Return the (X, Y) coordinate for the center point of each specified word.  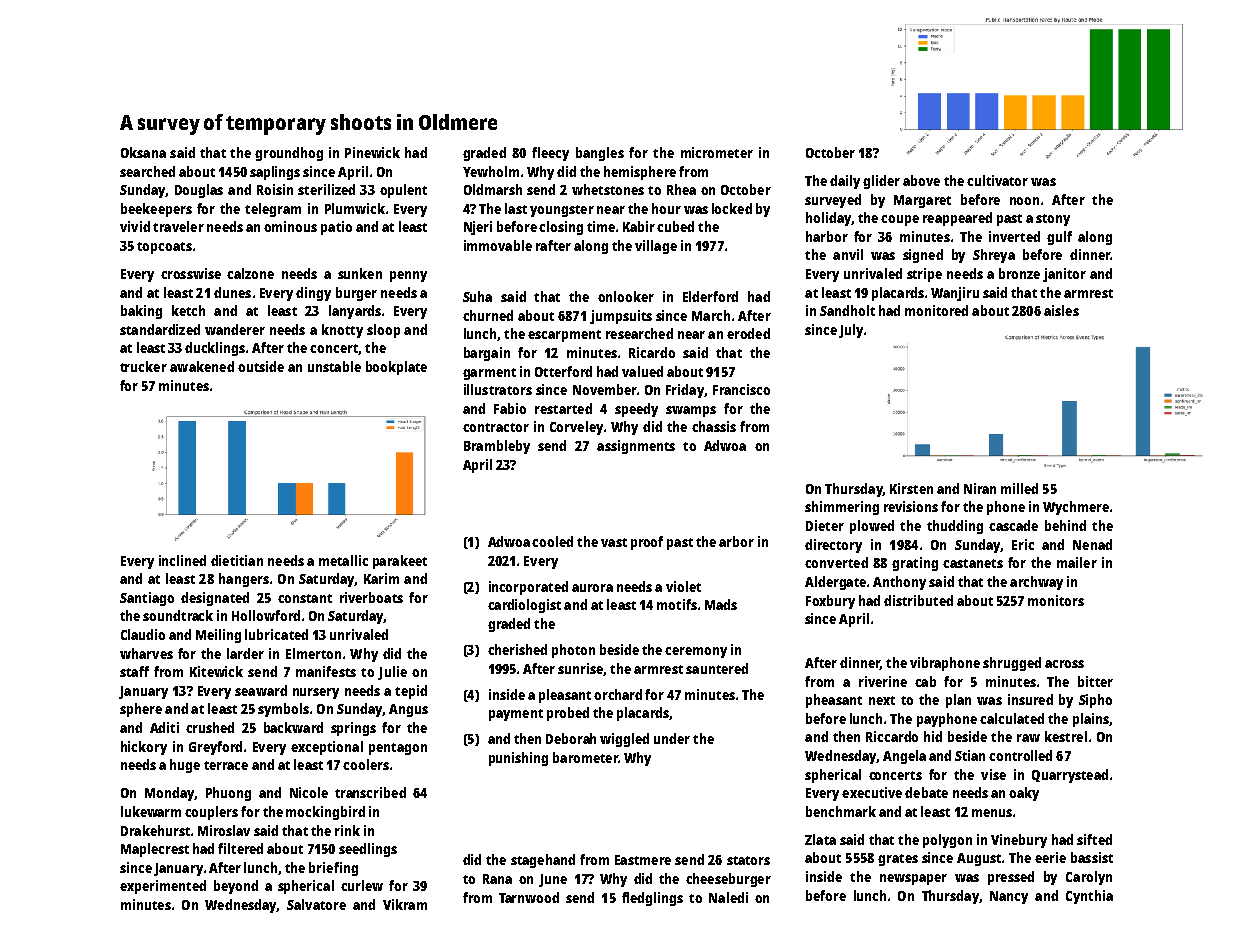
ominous (290, 226)
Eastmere (643, 860)
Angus (408, 710)
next (882, 700)
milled (1019, 488)
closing (561, 228)
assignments (636, 447)
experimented (163, 887)
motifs (677, 604)
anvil (848, 254)
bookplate (396, 368)
